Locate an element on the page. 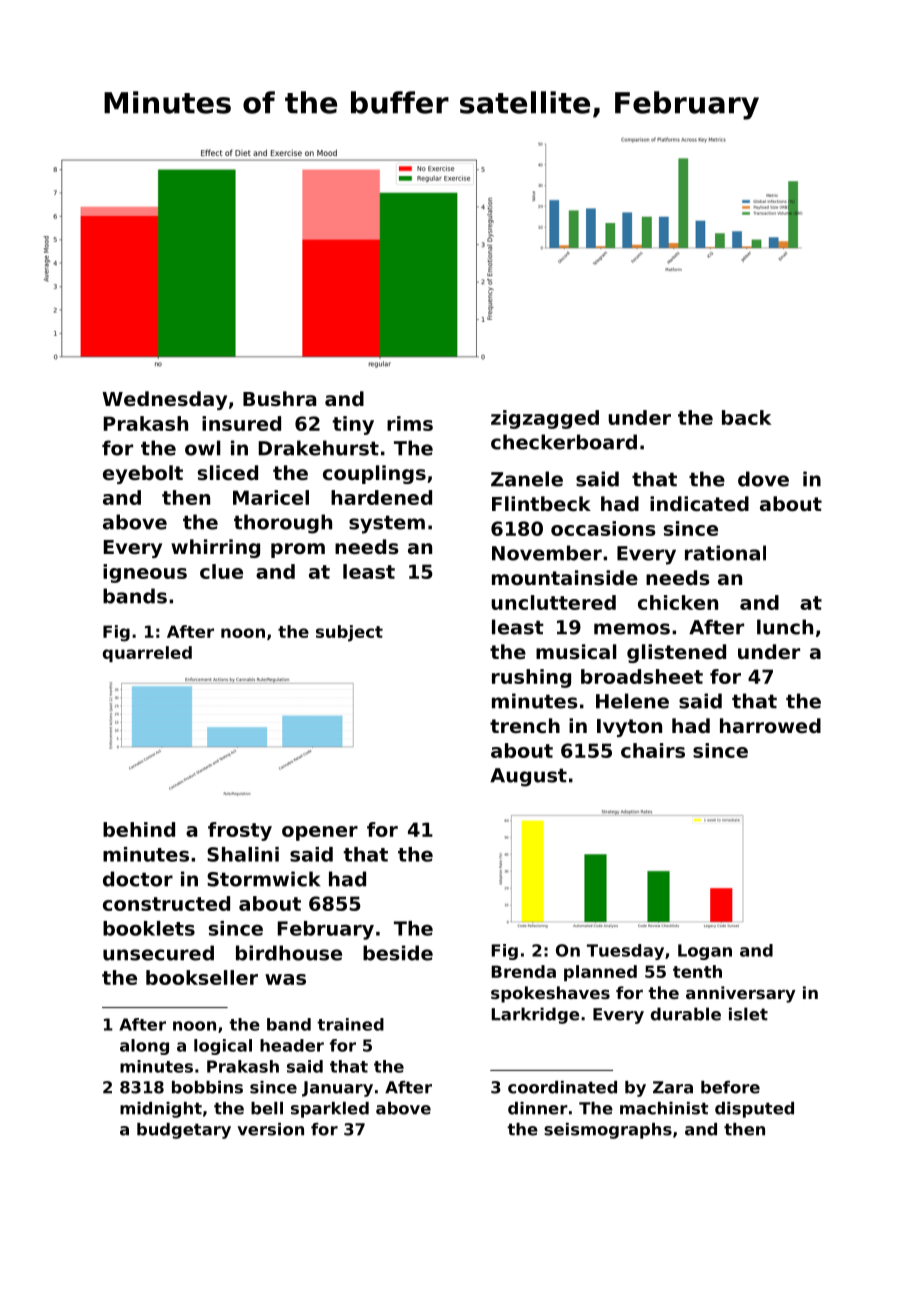  chicken is located at coordinates (678, 602).
